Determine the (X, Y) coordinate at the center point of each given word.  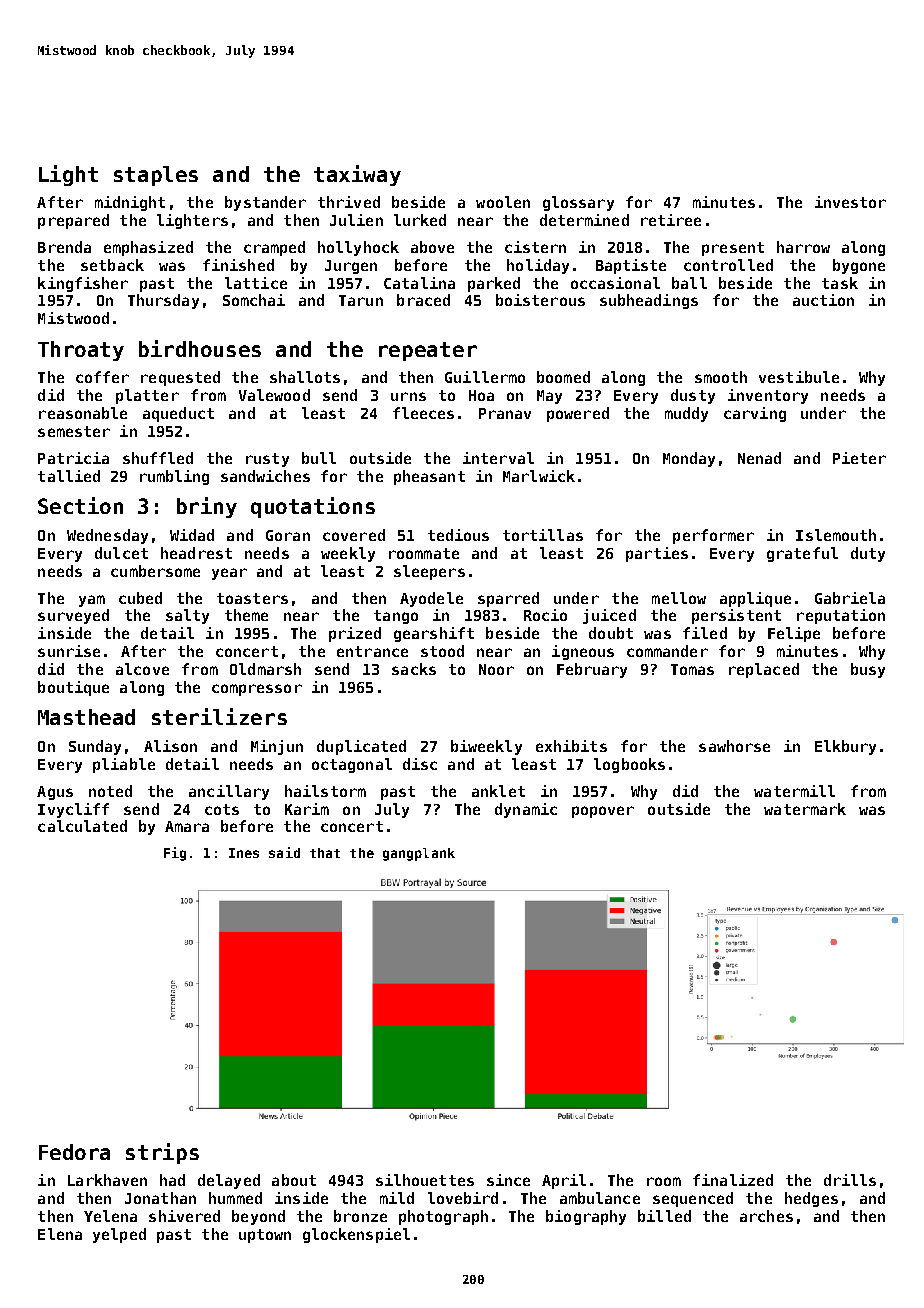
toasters (252, 598)
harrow (803, 247)
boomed (563, 377)
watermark (805, 809)
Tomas (692, 669)
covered (354, 535)
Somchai (254, 300)
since (508, 1180)
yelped (119, 1235)
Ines (244, 853)
